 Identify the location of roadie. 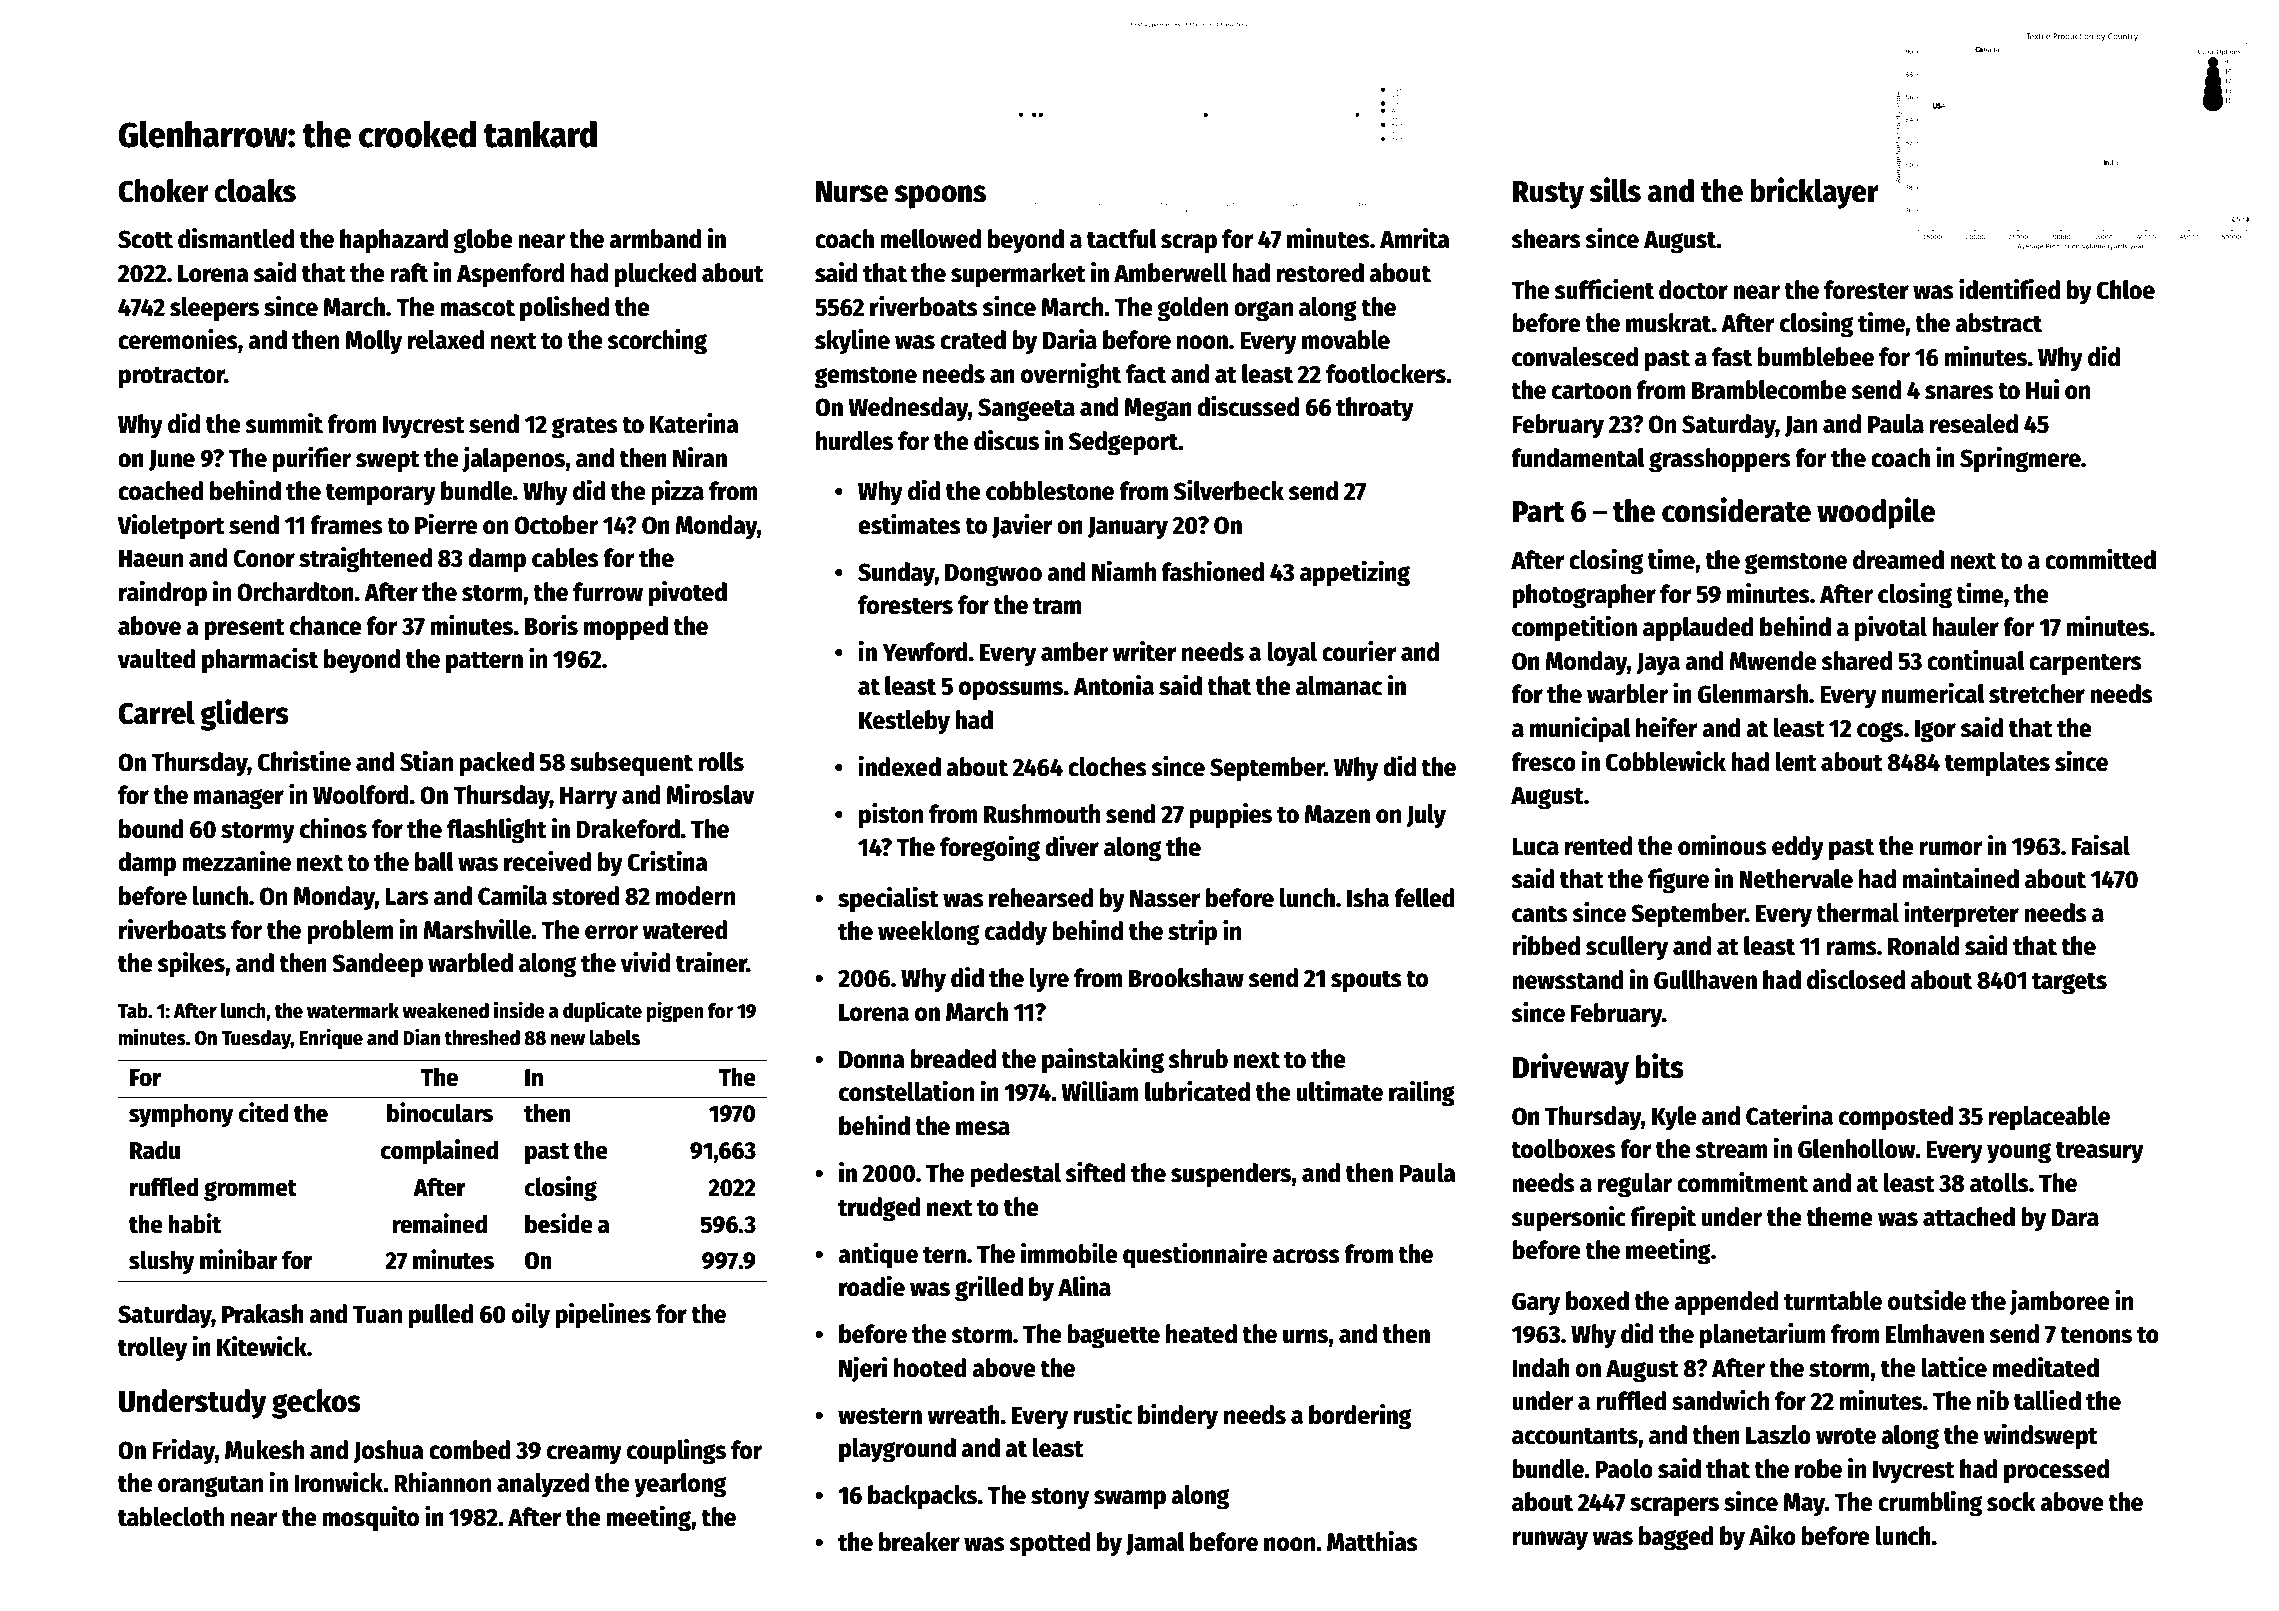
(872, 1286).
